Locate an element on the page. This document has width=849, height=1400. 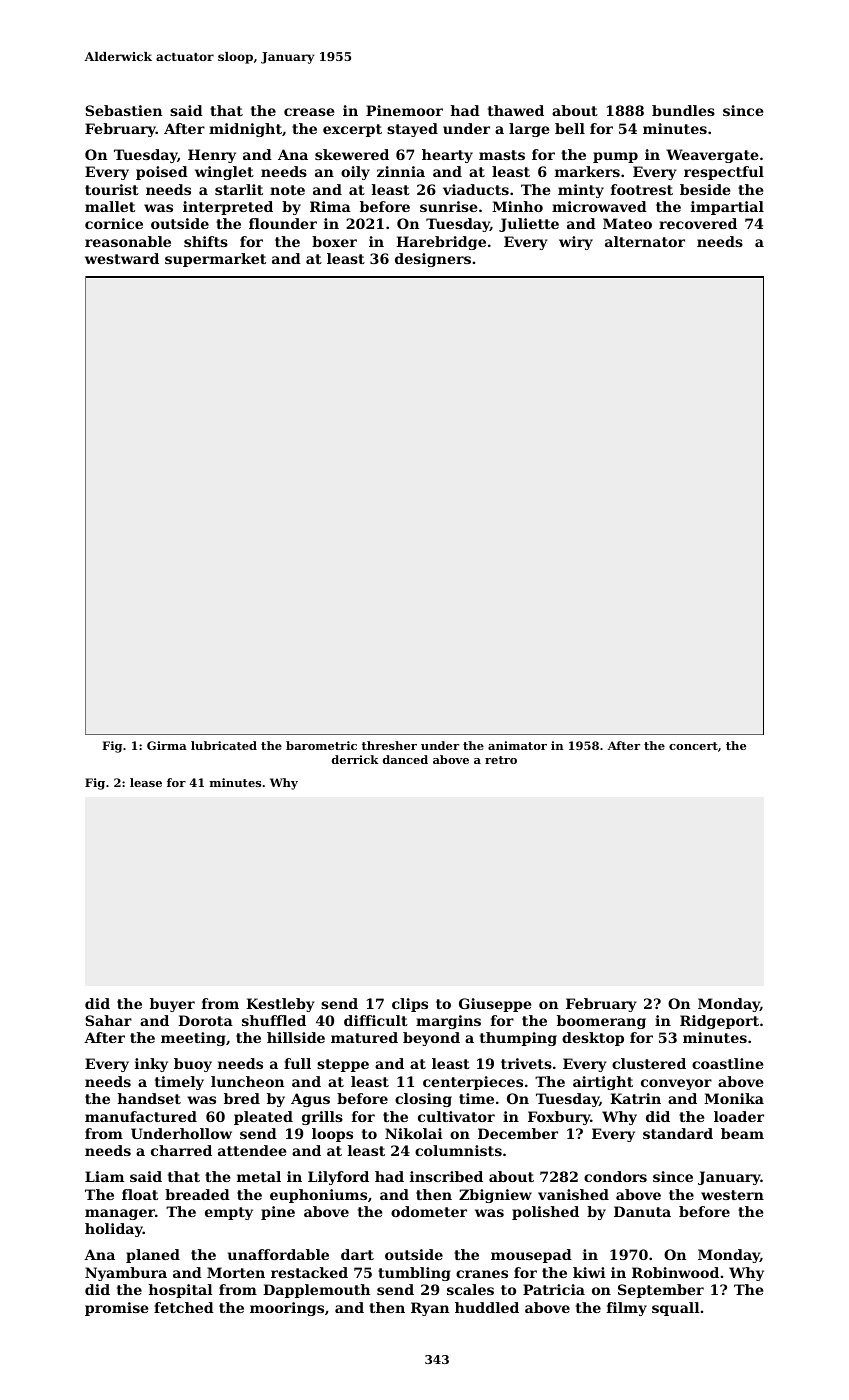
concert is located at coordinates (693, 746).
